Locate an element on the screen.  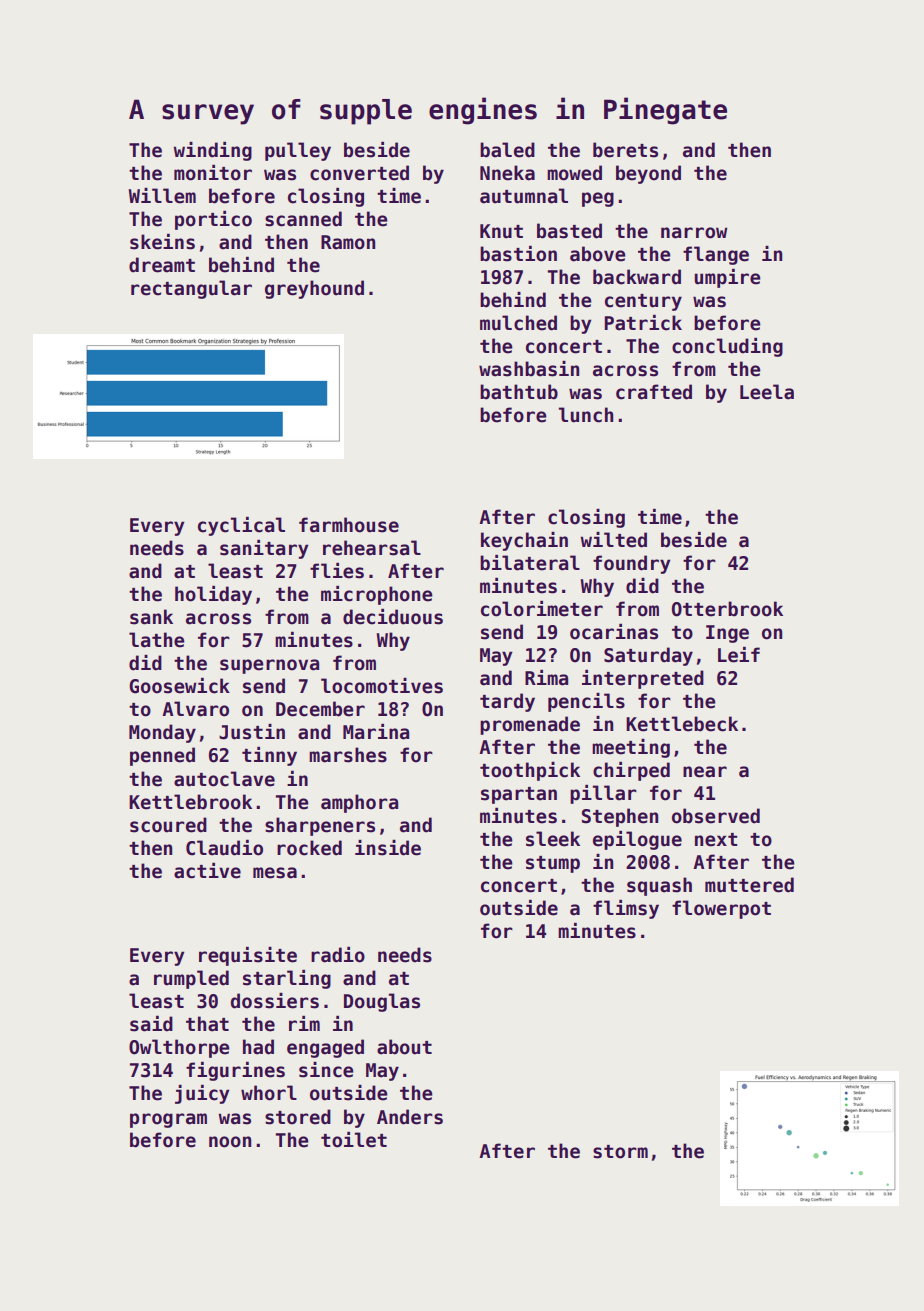
skeins is located at coordinates (162, 242).
